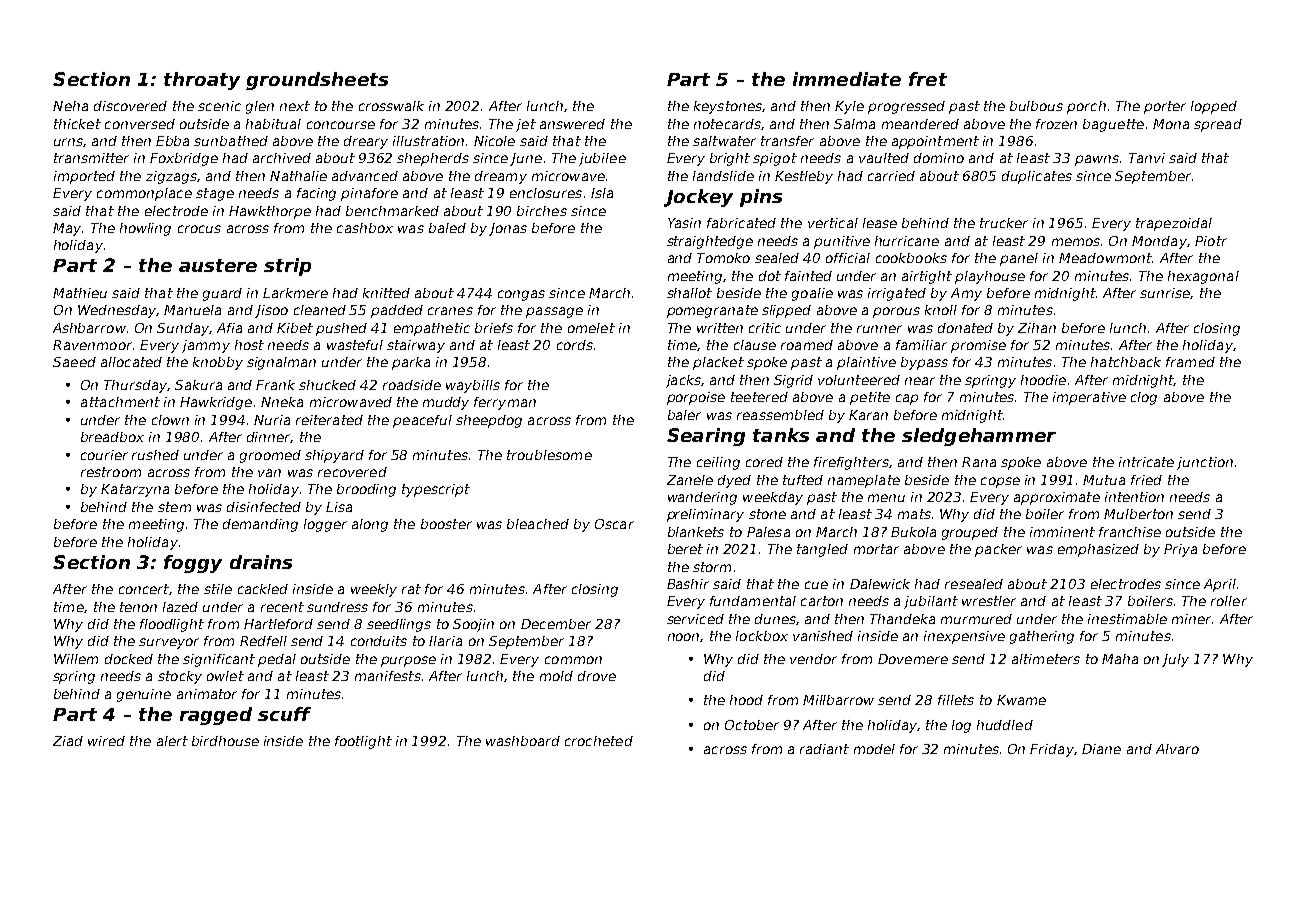 The height and width of the screenshot is (924, 1308). I want to click on wired, so click(106, 741).
